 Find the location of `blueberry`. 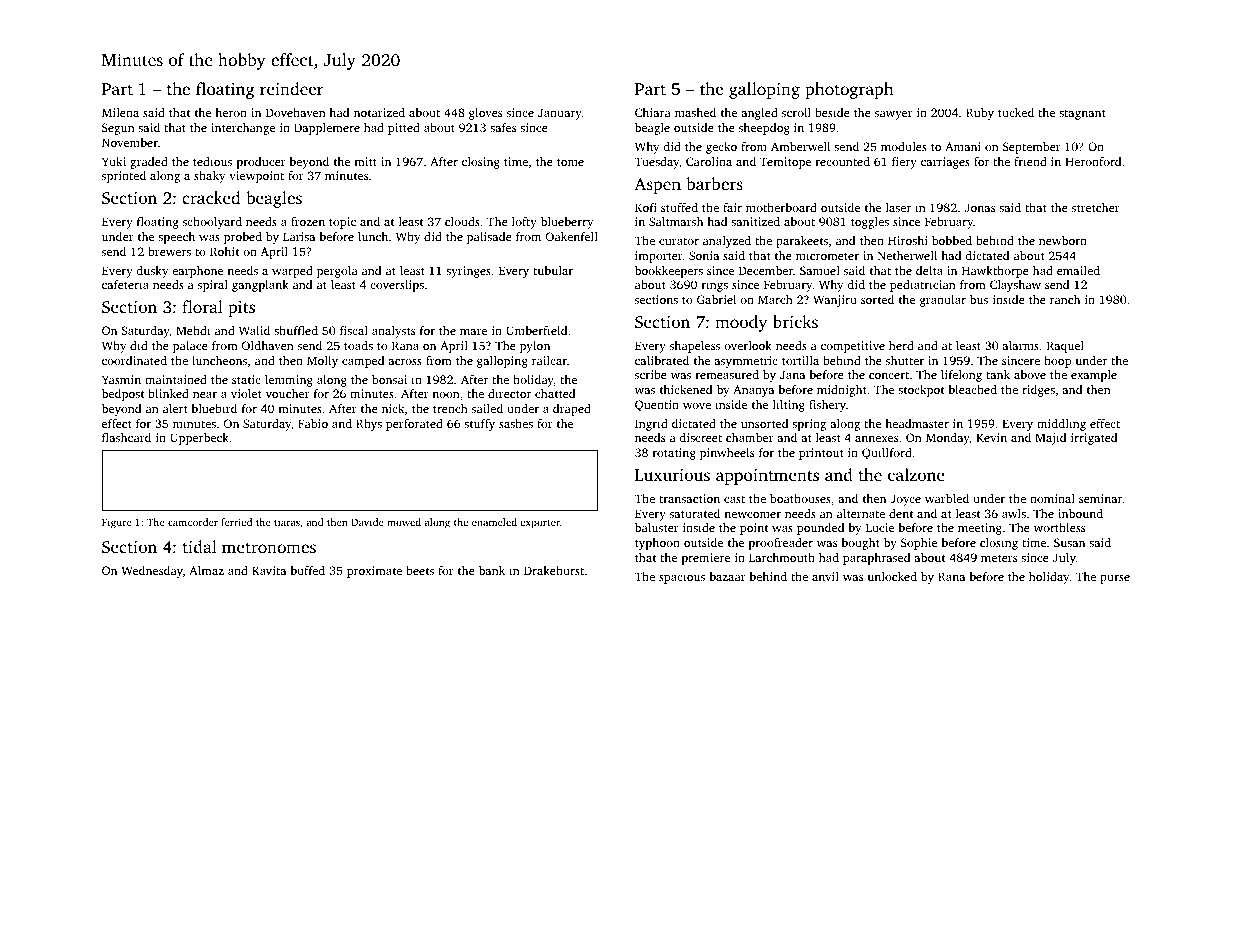

blueberry is located at coordinates (567, 223).
